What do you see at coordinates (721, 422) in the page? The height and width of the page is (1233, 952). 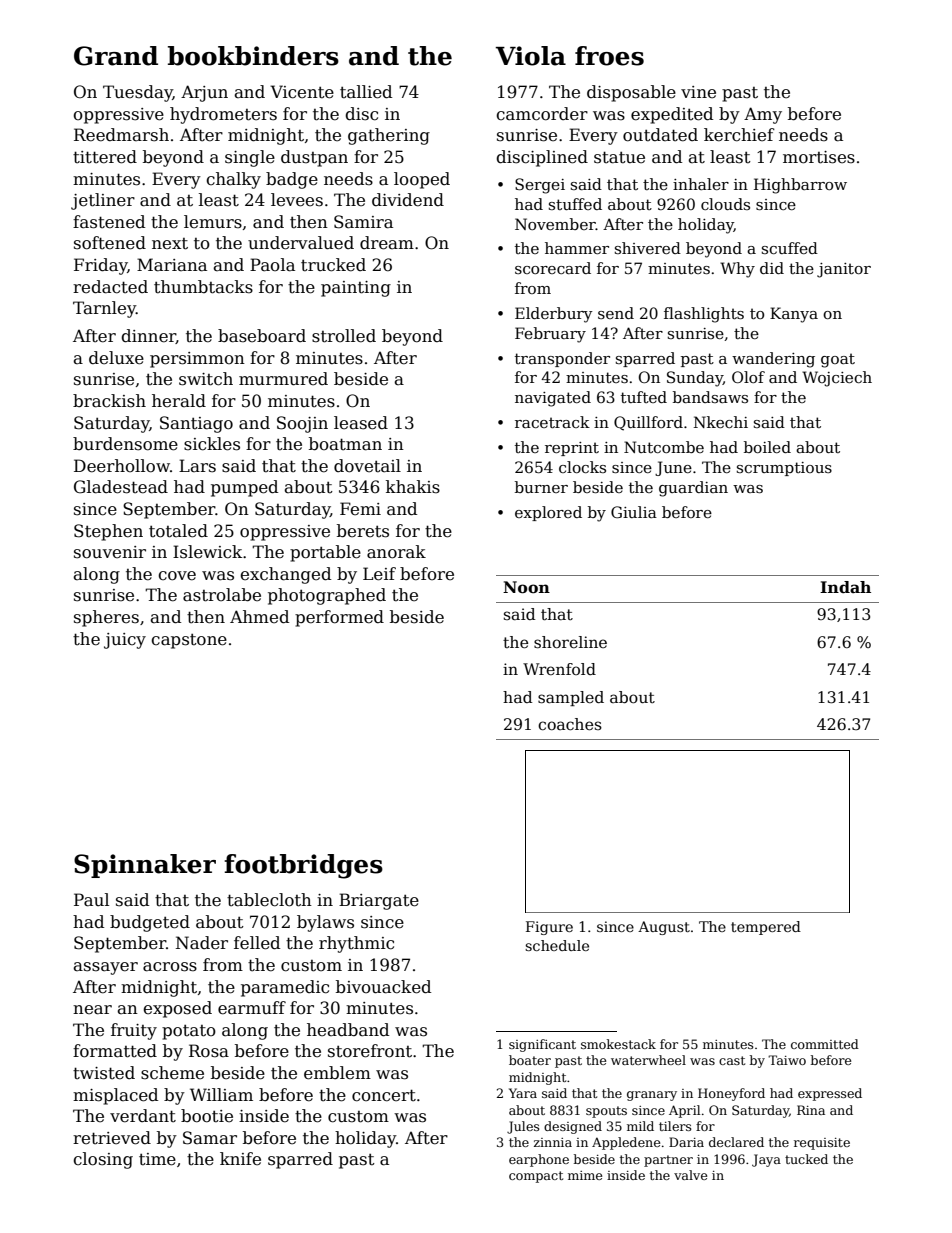 I see `Nkechi` at bounding box center [721, 422].
